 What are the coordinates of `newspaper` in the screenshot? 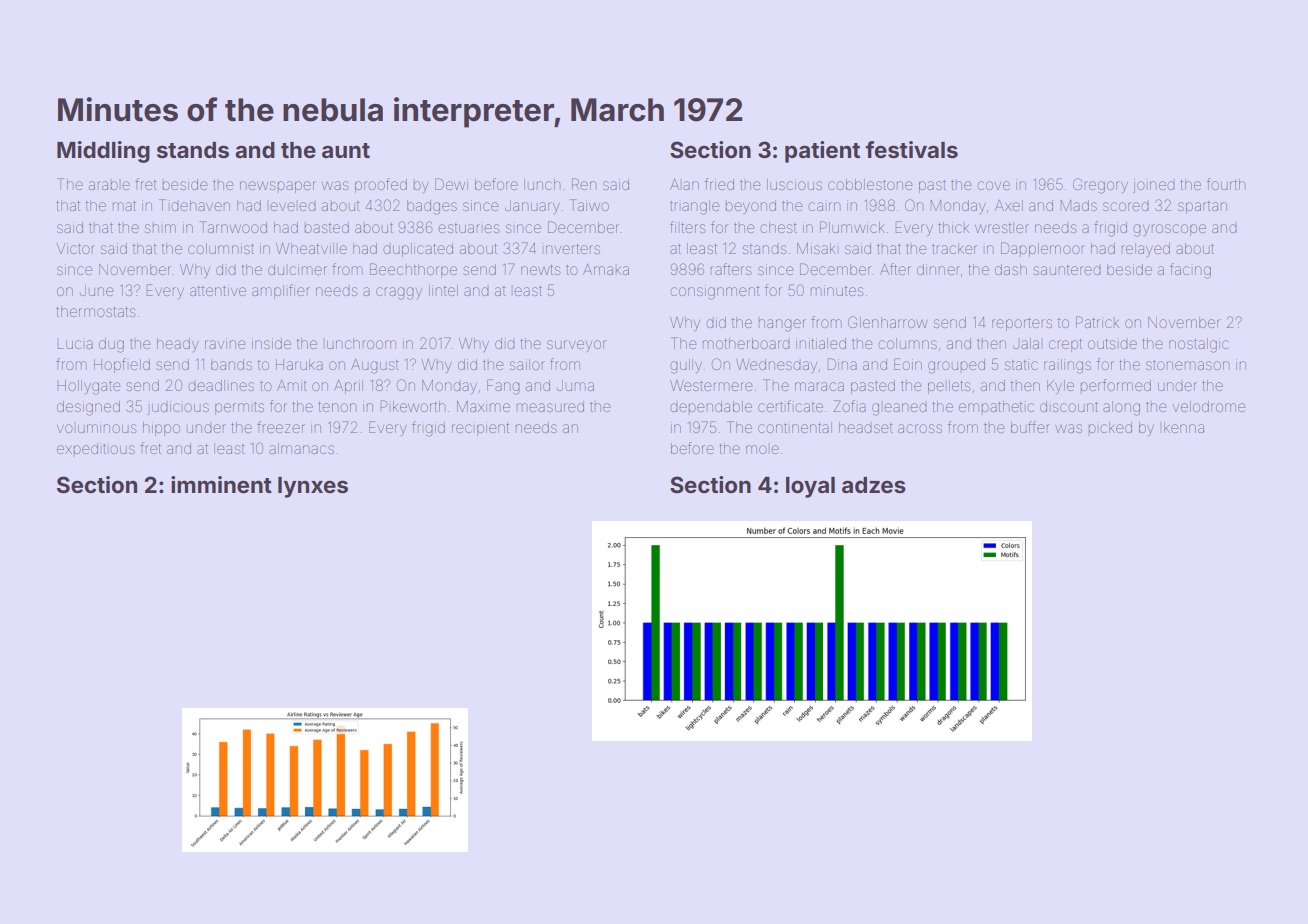 It's located at (278, 187).
